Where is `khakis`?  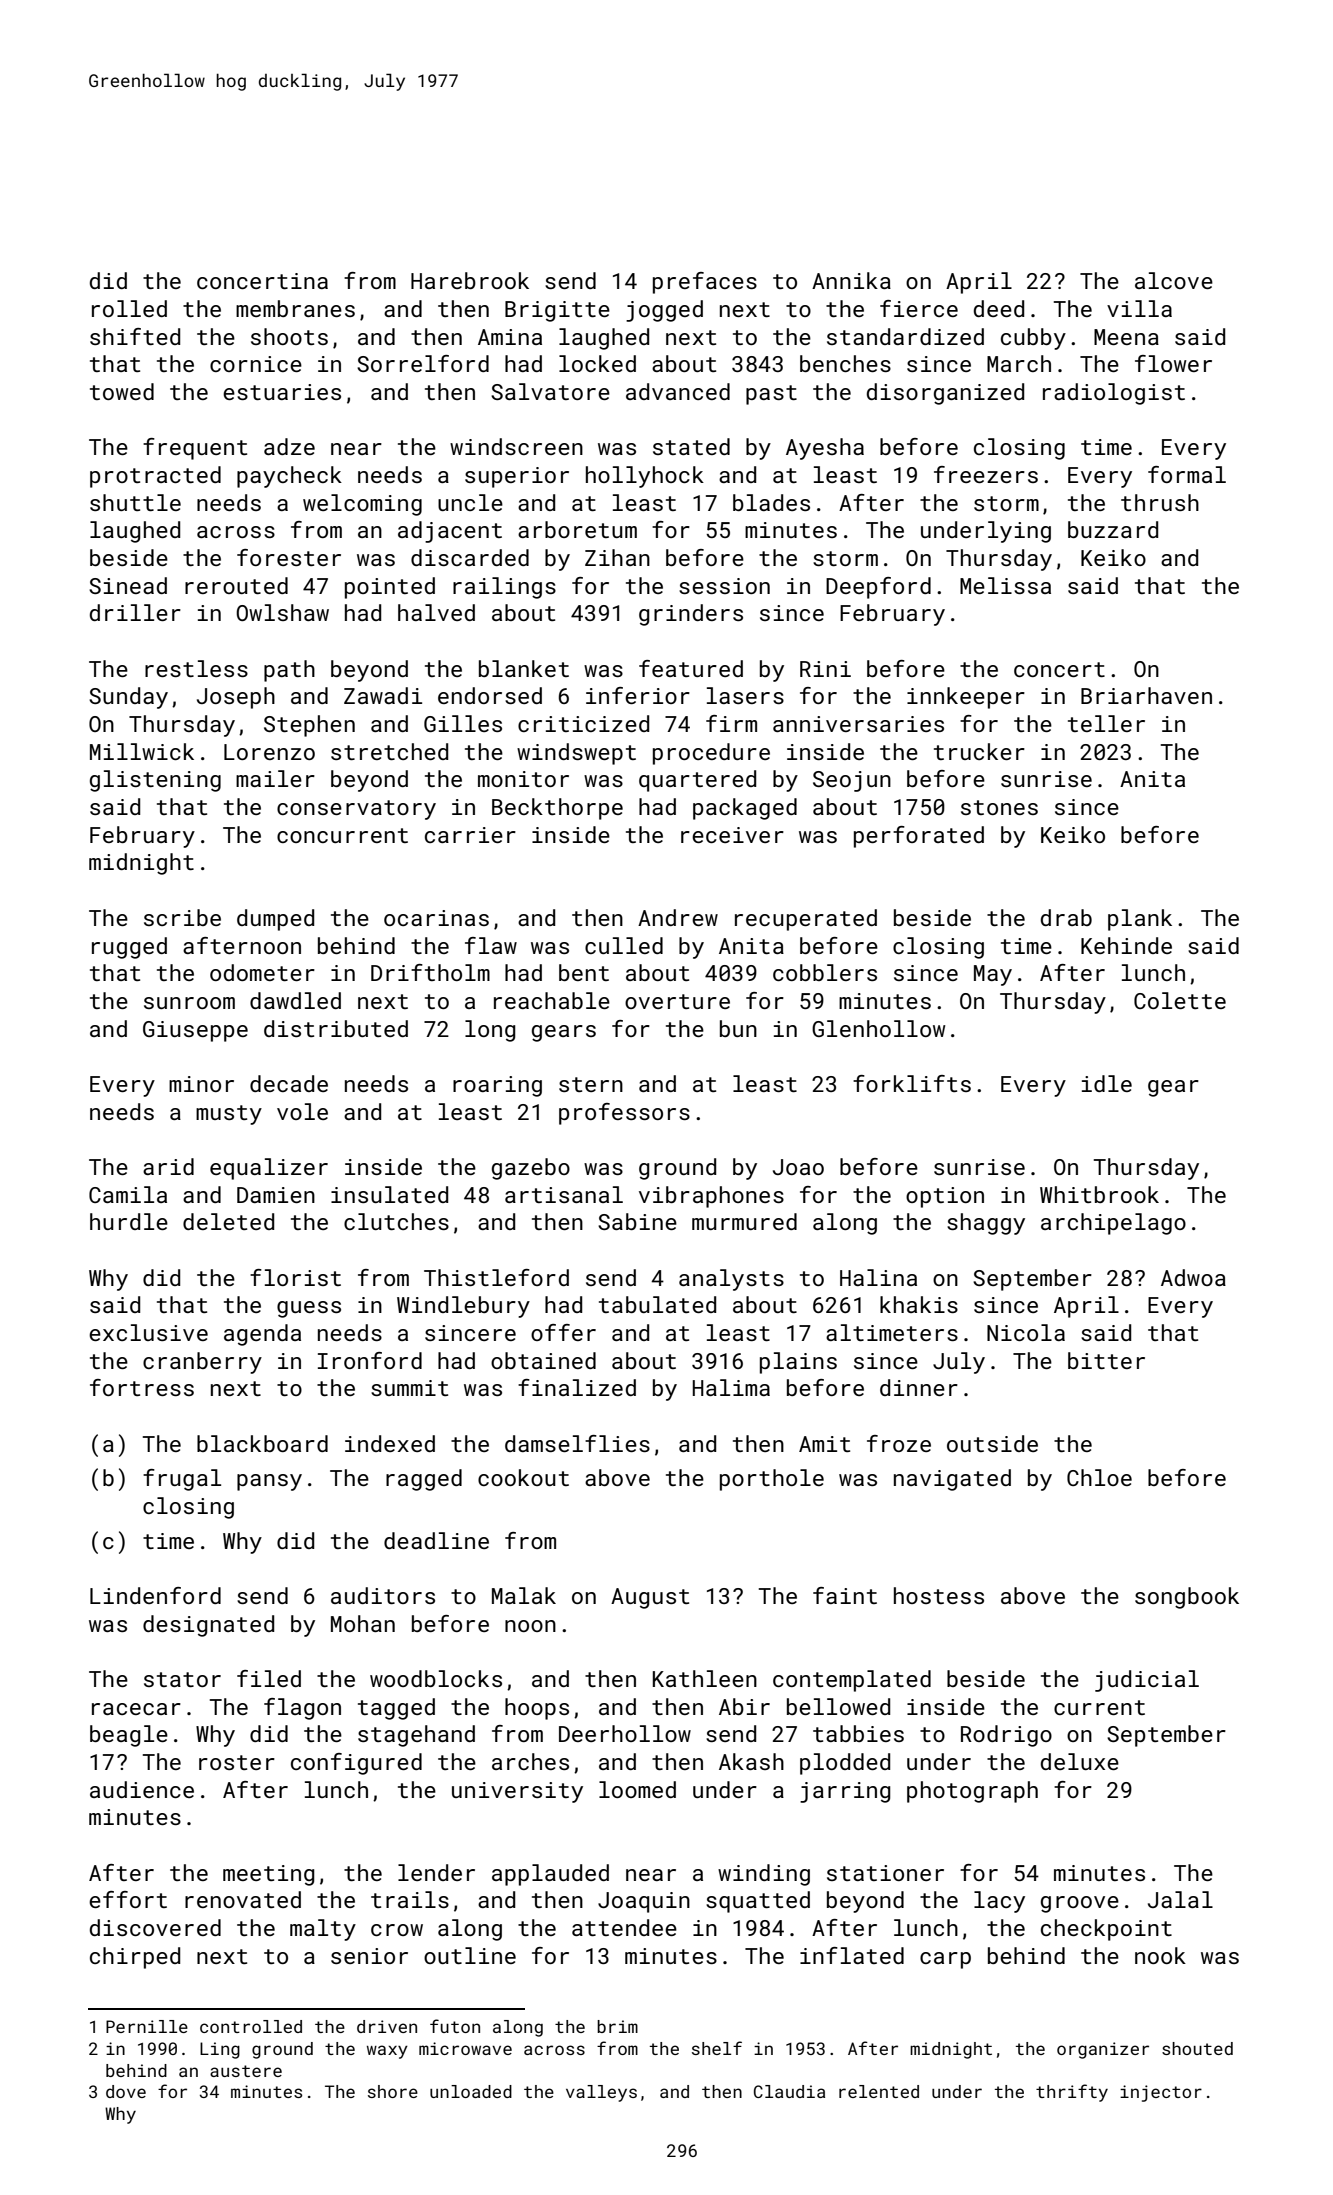 khakis is located at coordinates (919, 1304).
